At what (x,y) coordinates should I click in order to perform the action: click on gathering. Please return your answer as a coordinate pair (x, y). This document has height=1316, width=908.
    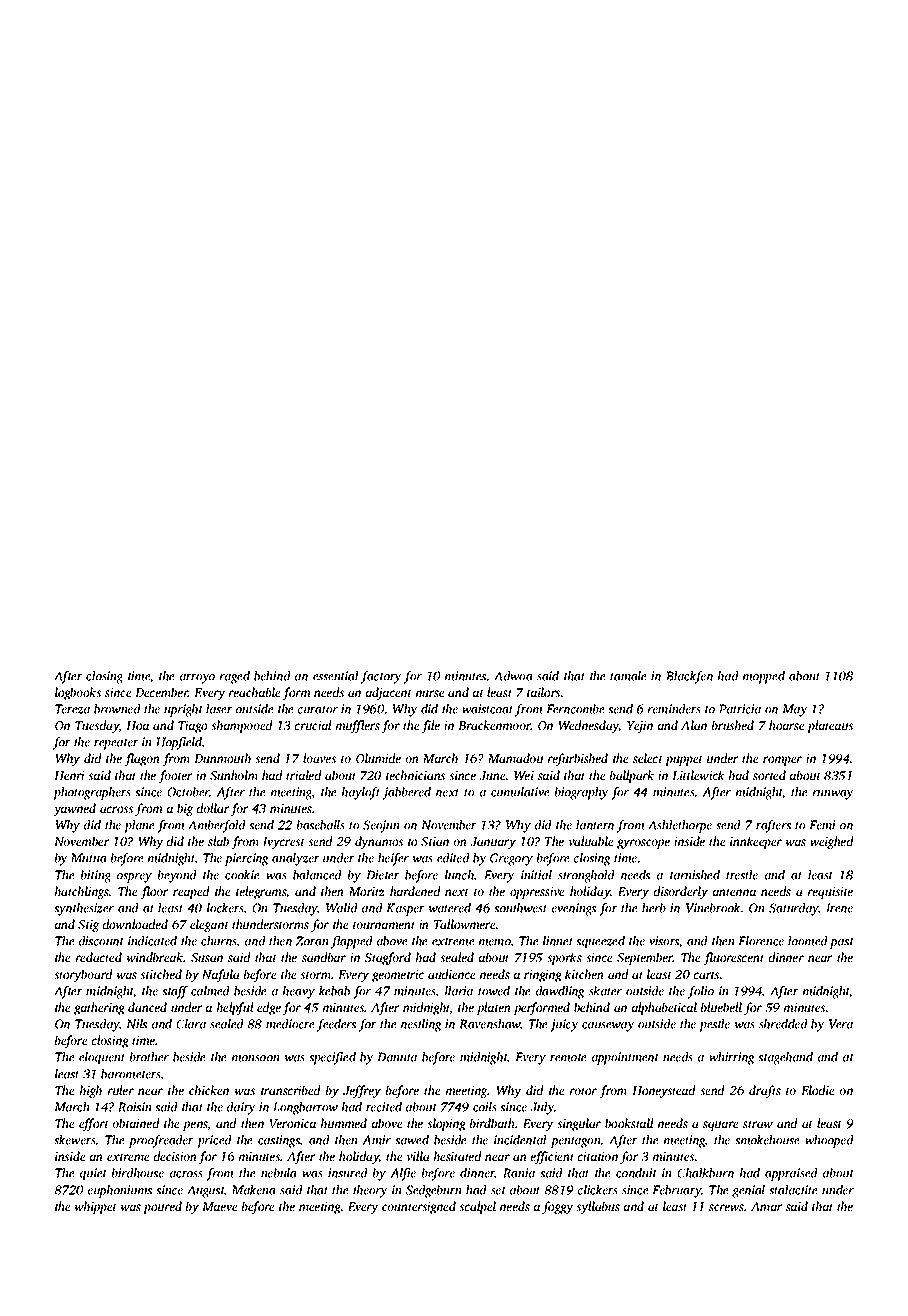
    Looking at the image, I should click on (99, 1008).
